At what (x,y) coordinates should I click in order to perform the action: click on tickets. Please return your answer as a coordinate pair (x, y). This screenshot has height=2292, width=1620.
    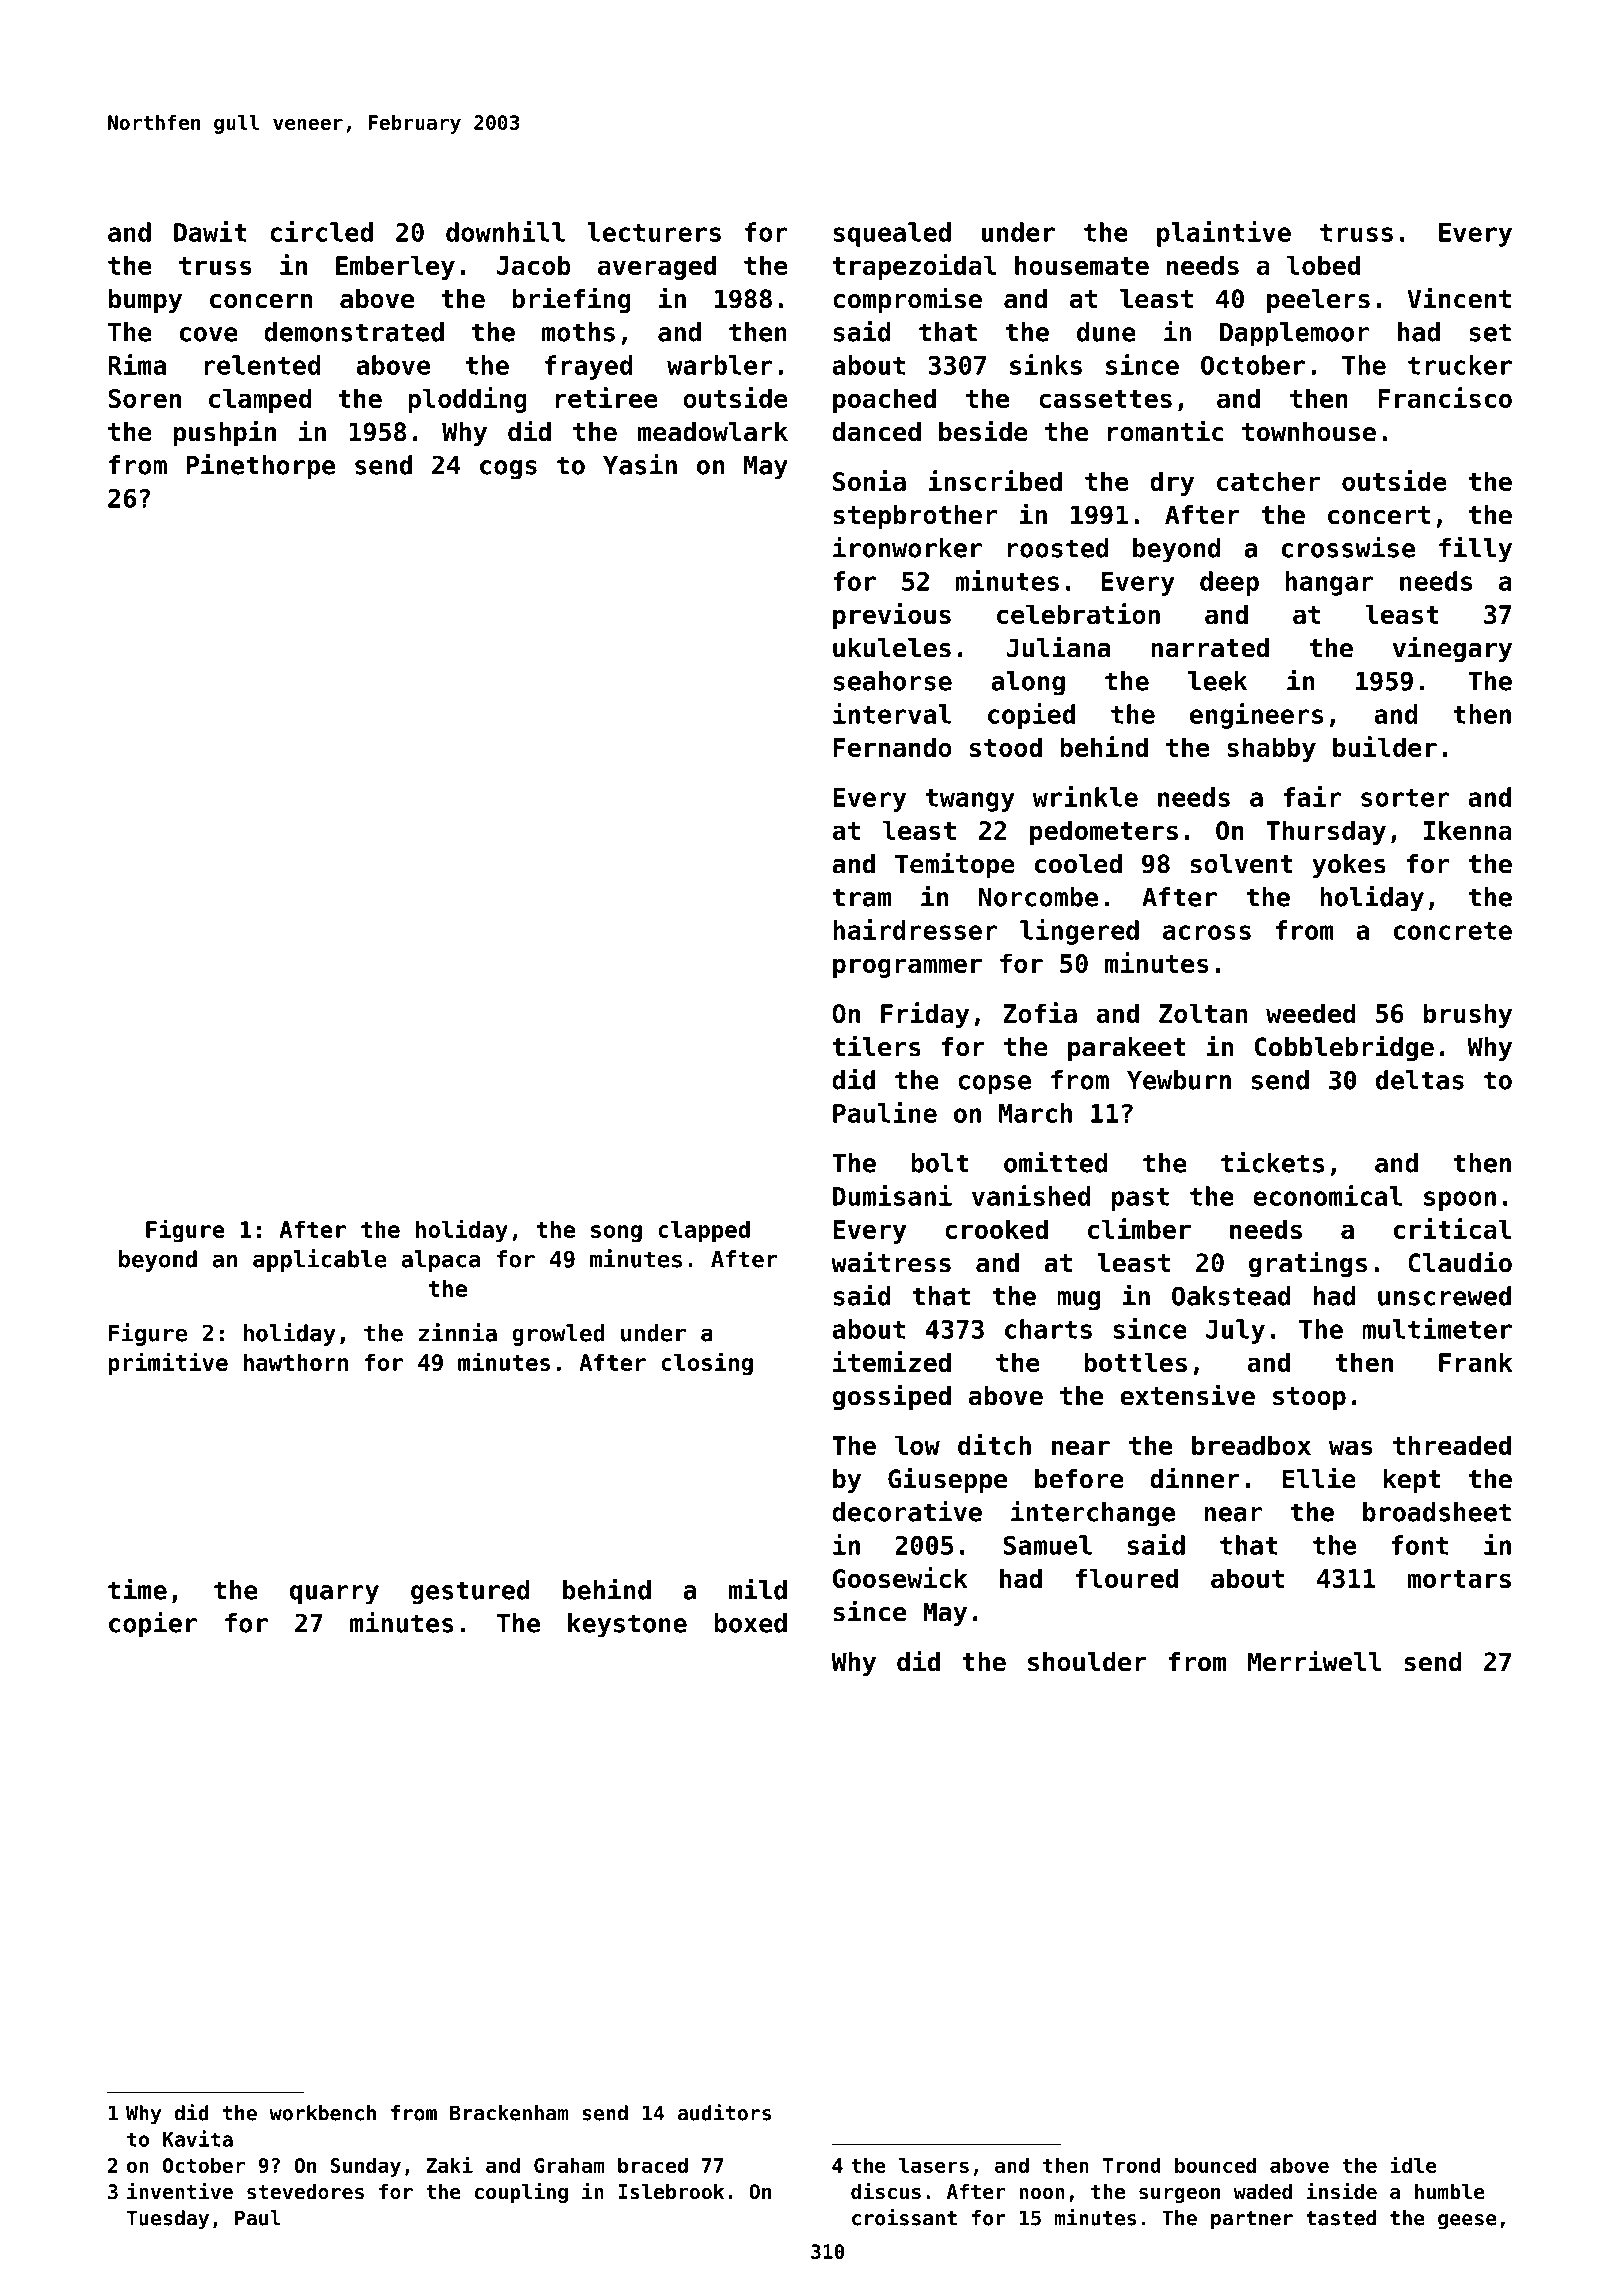
    Looking at the image, I should click on (1272, 1162).
